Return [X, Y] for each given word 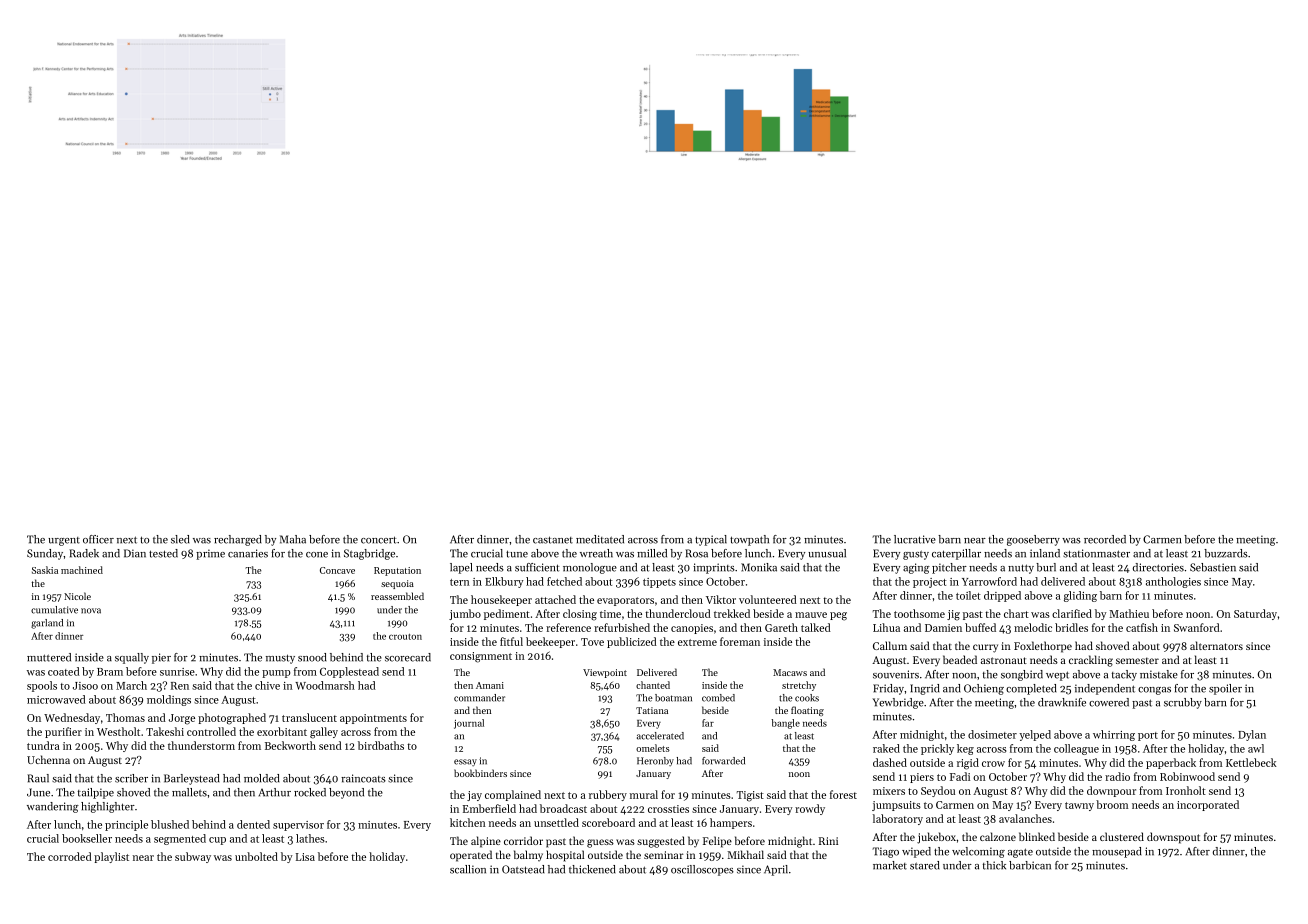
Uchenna [48, 759]
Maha [293, 539]
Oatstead [523, 869]
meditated [600, 539]
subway [193, 857]
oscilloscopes [702, 870]
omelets [653, 748]
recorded [1105, 539]
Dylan [1252, 735]
